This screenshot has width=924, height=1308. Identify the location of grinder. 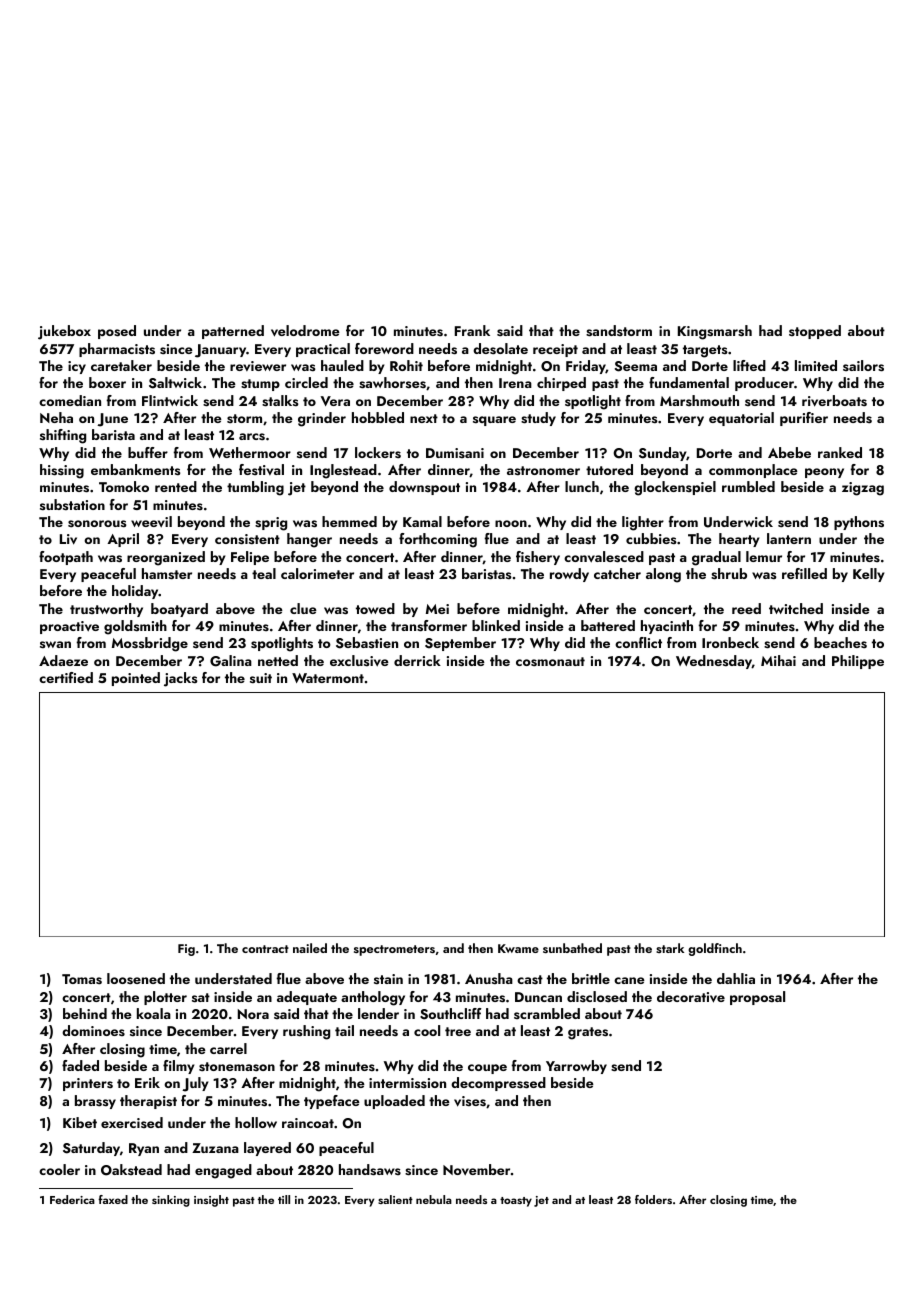
(322, 419).
